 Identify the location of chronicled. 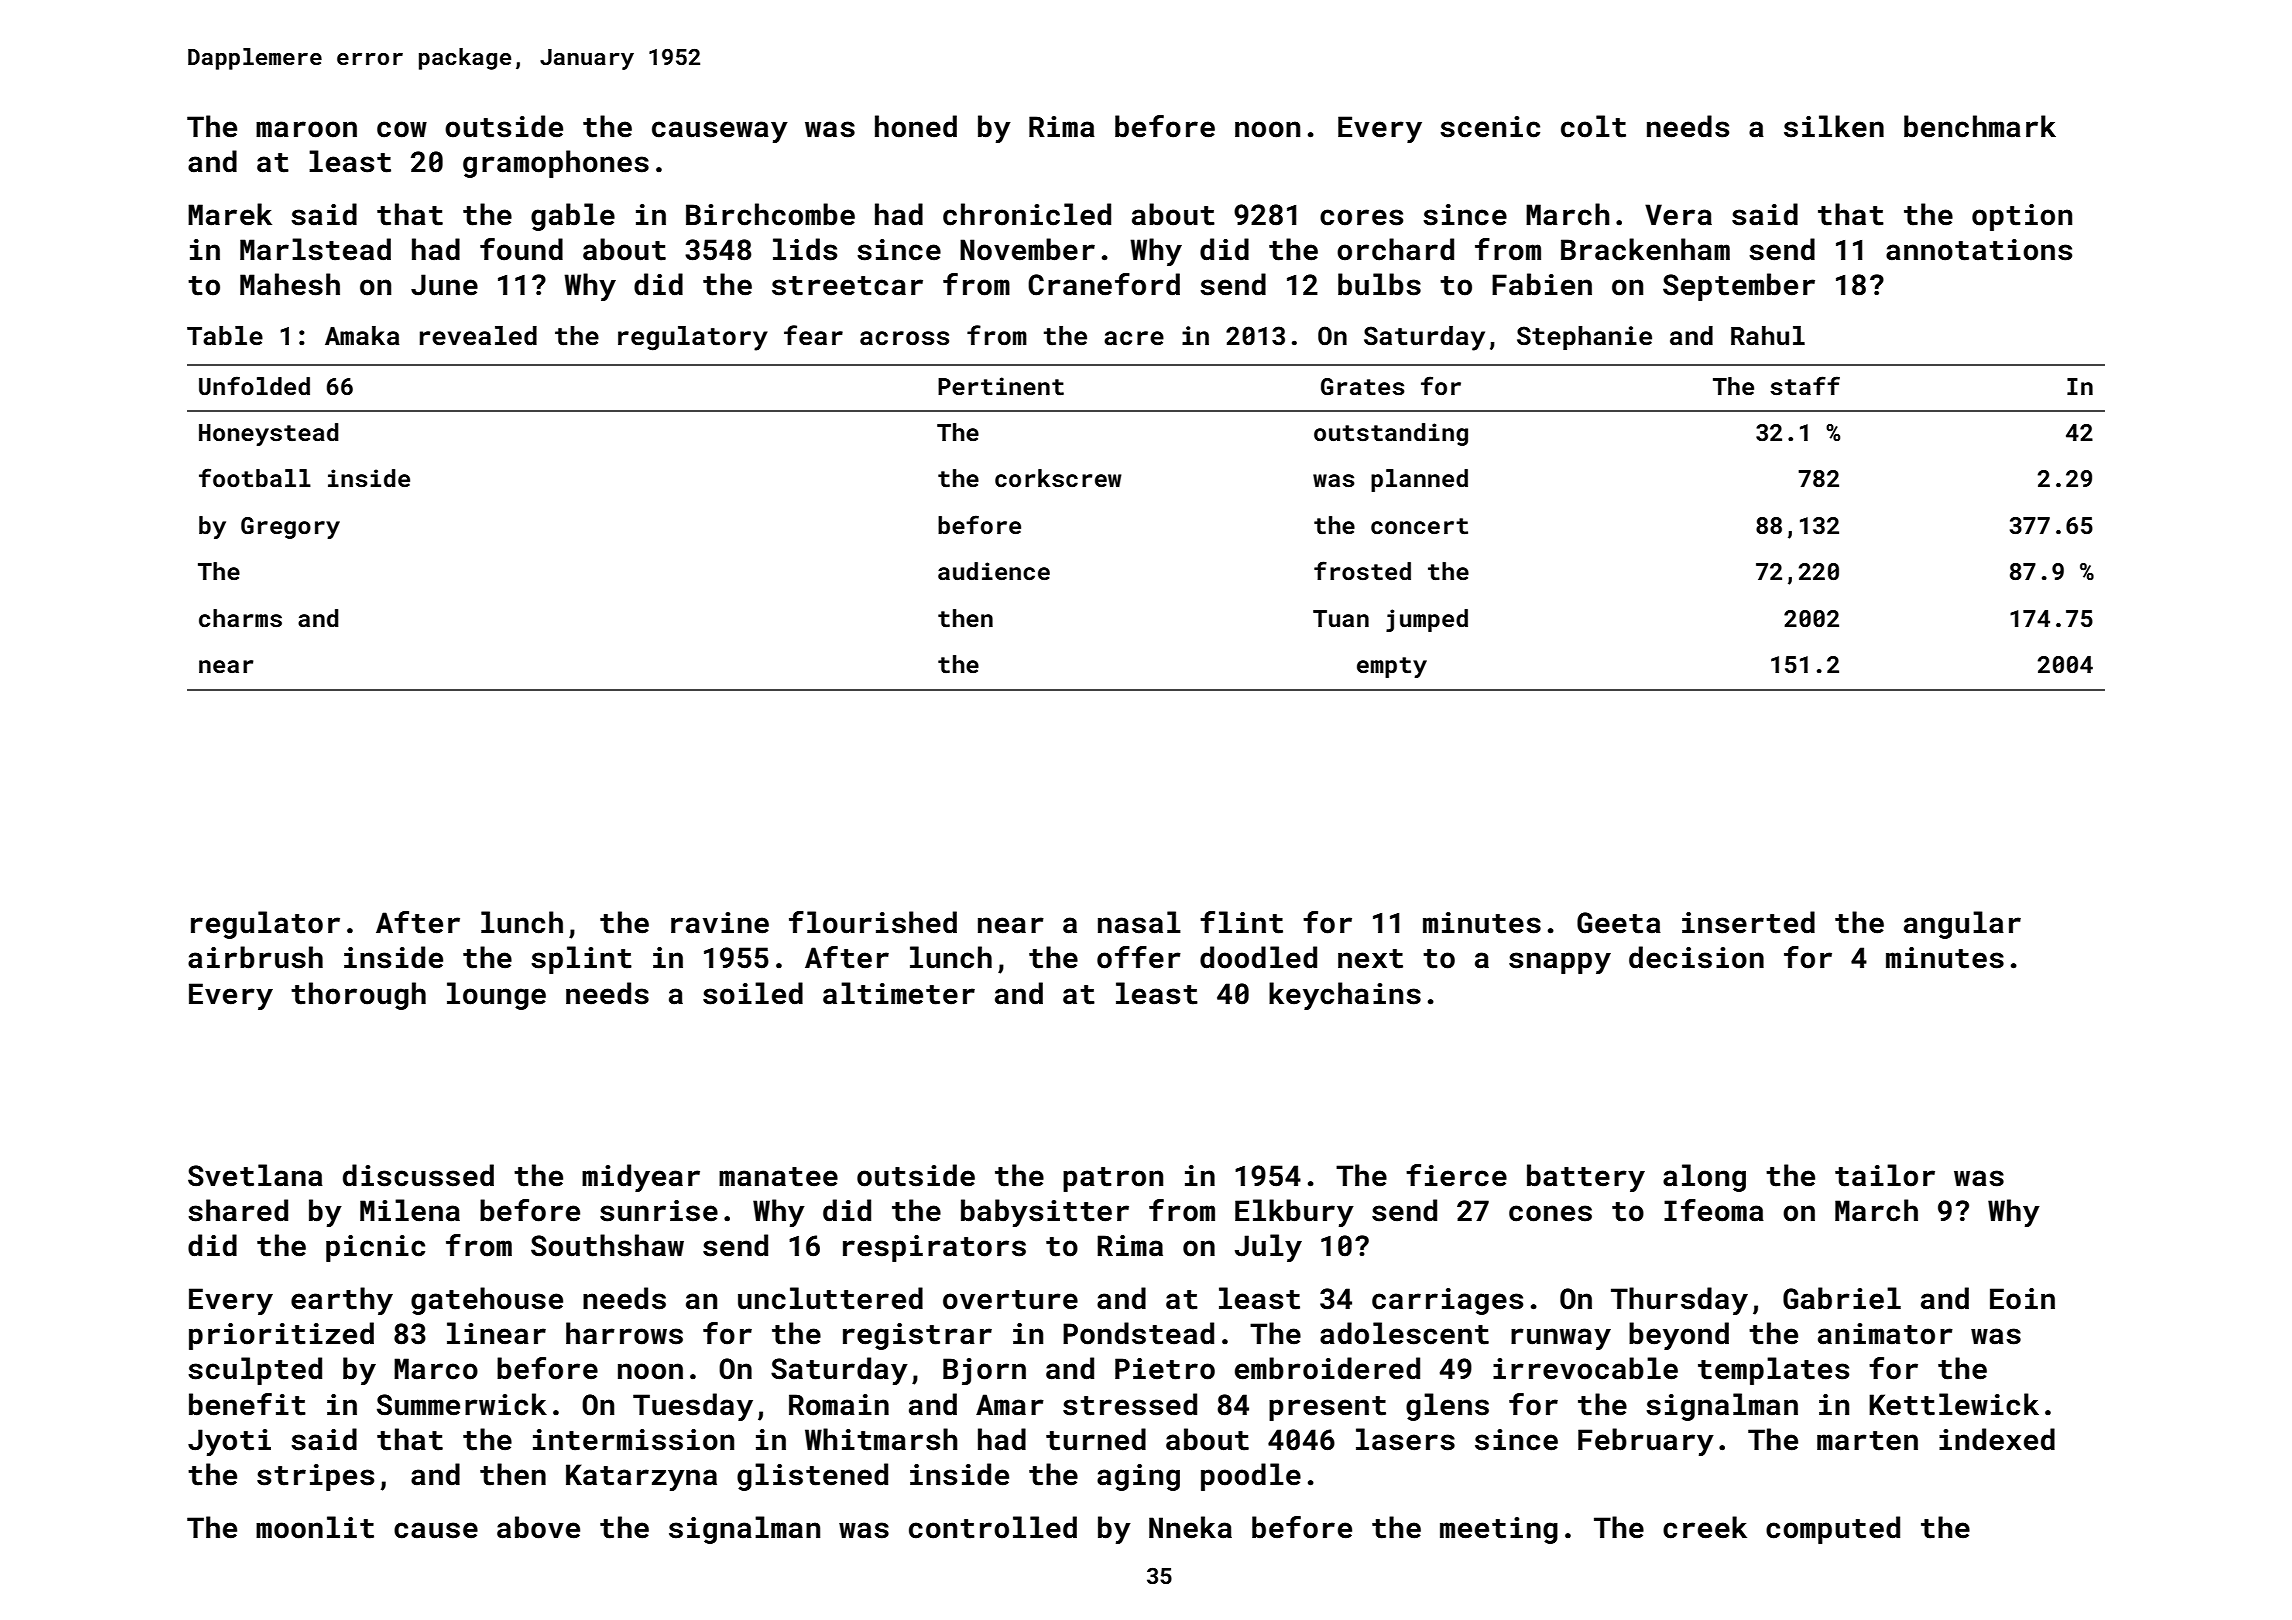
(1027, 214).
